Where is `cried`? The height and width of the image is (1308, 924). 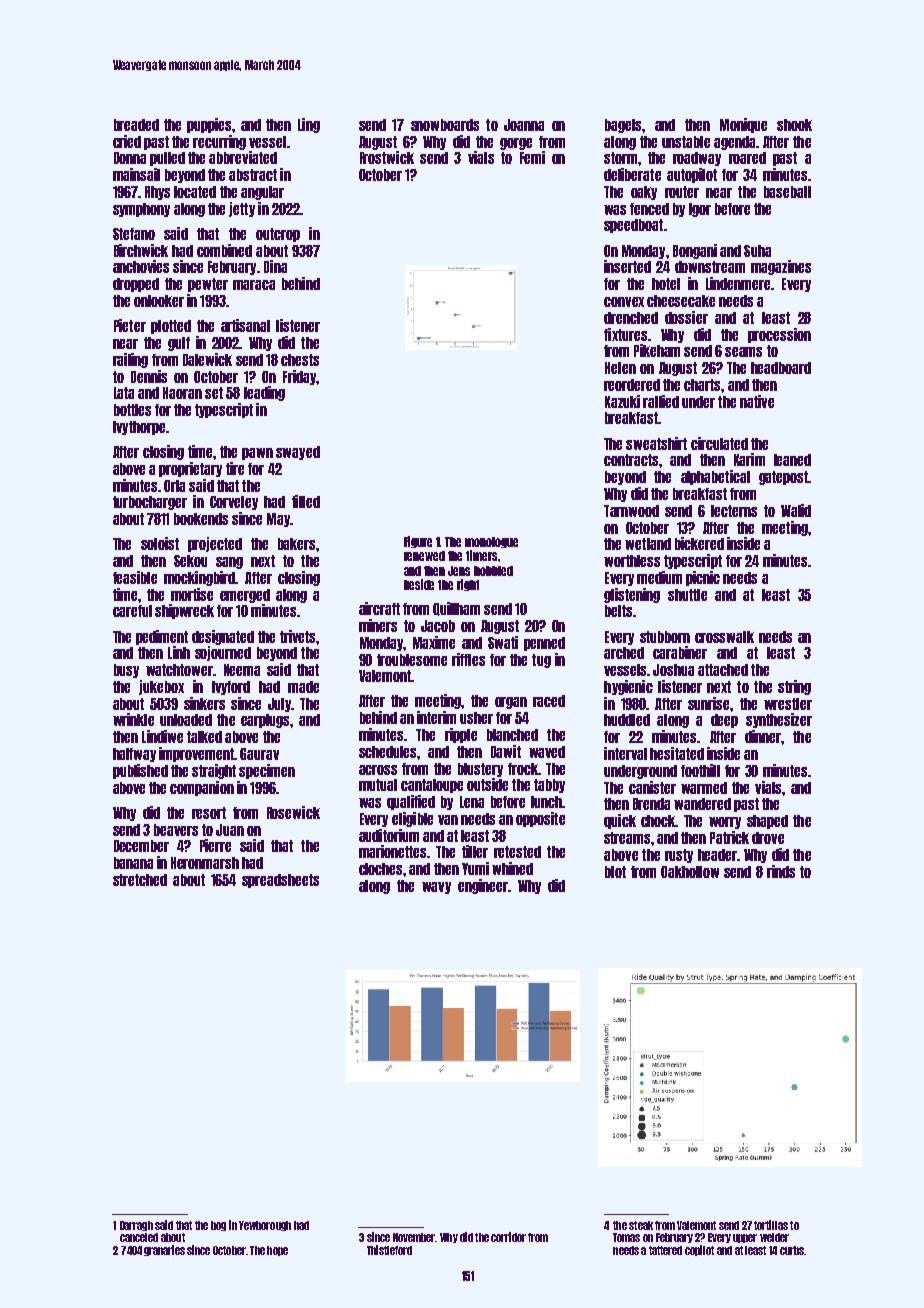
cried is located at coordinates (127, 141).
